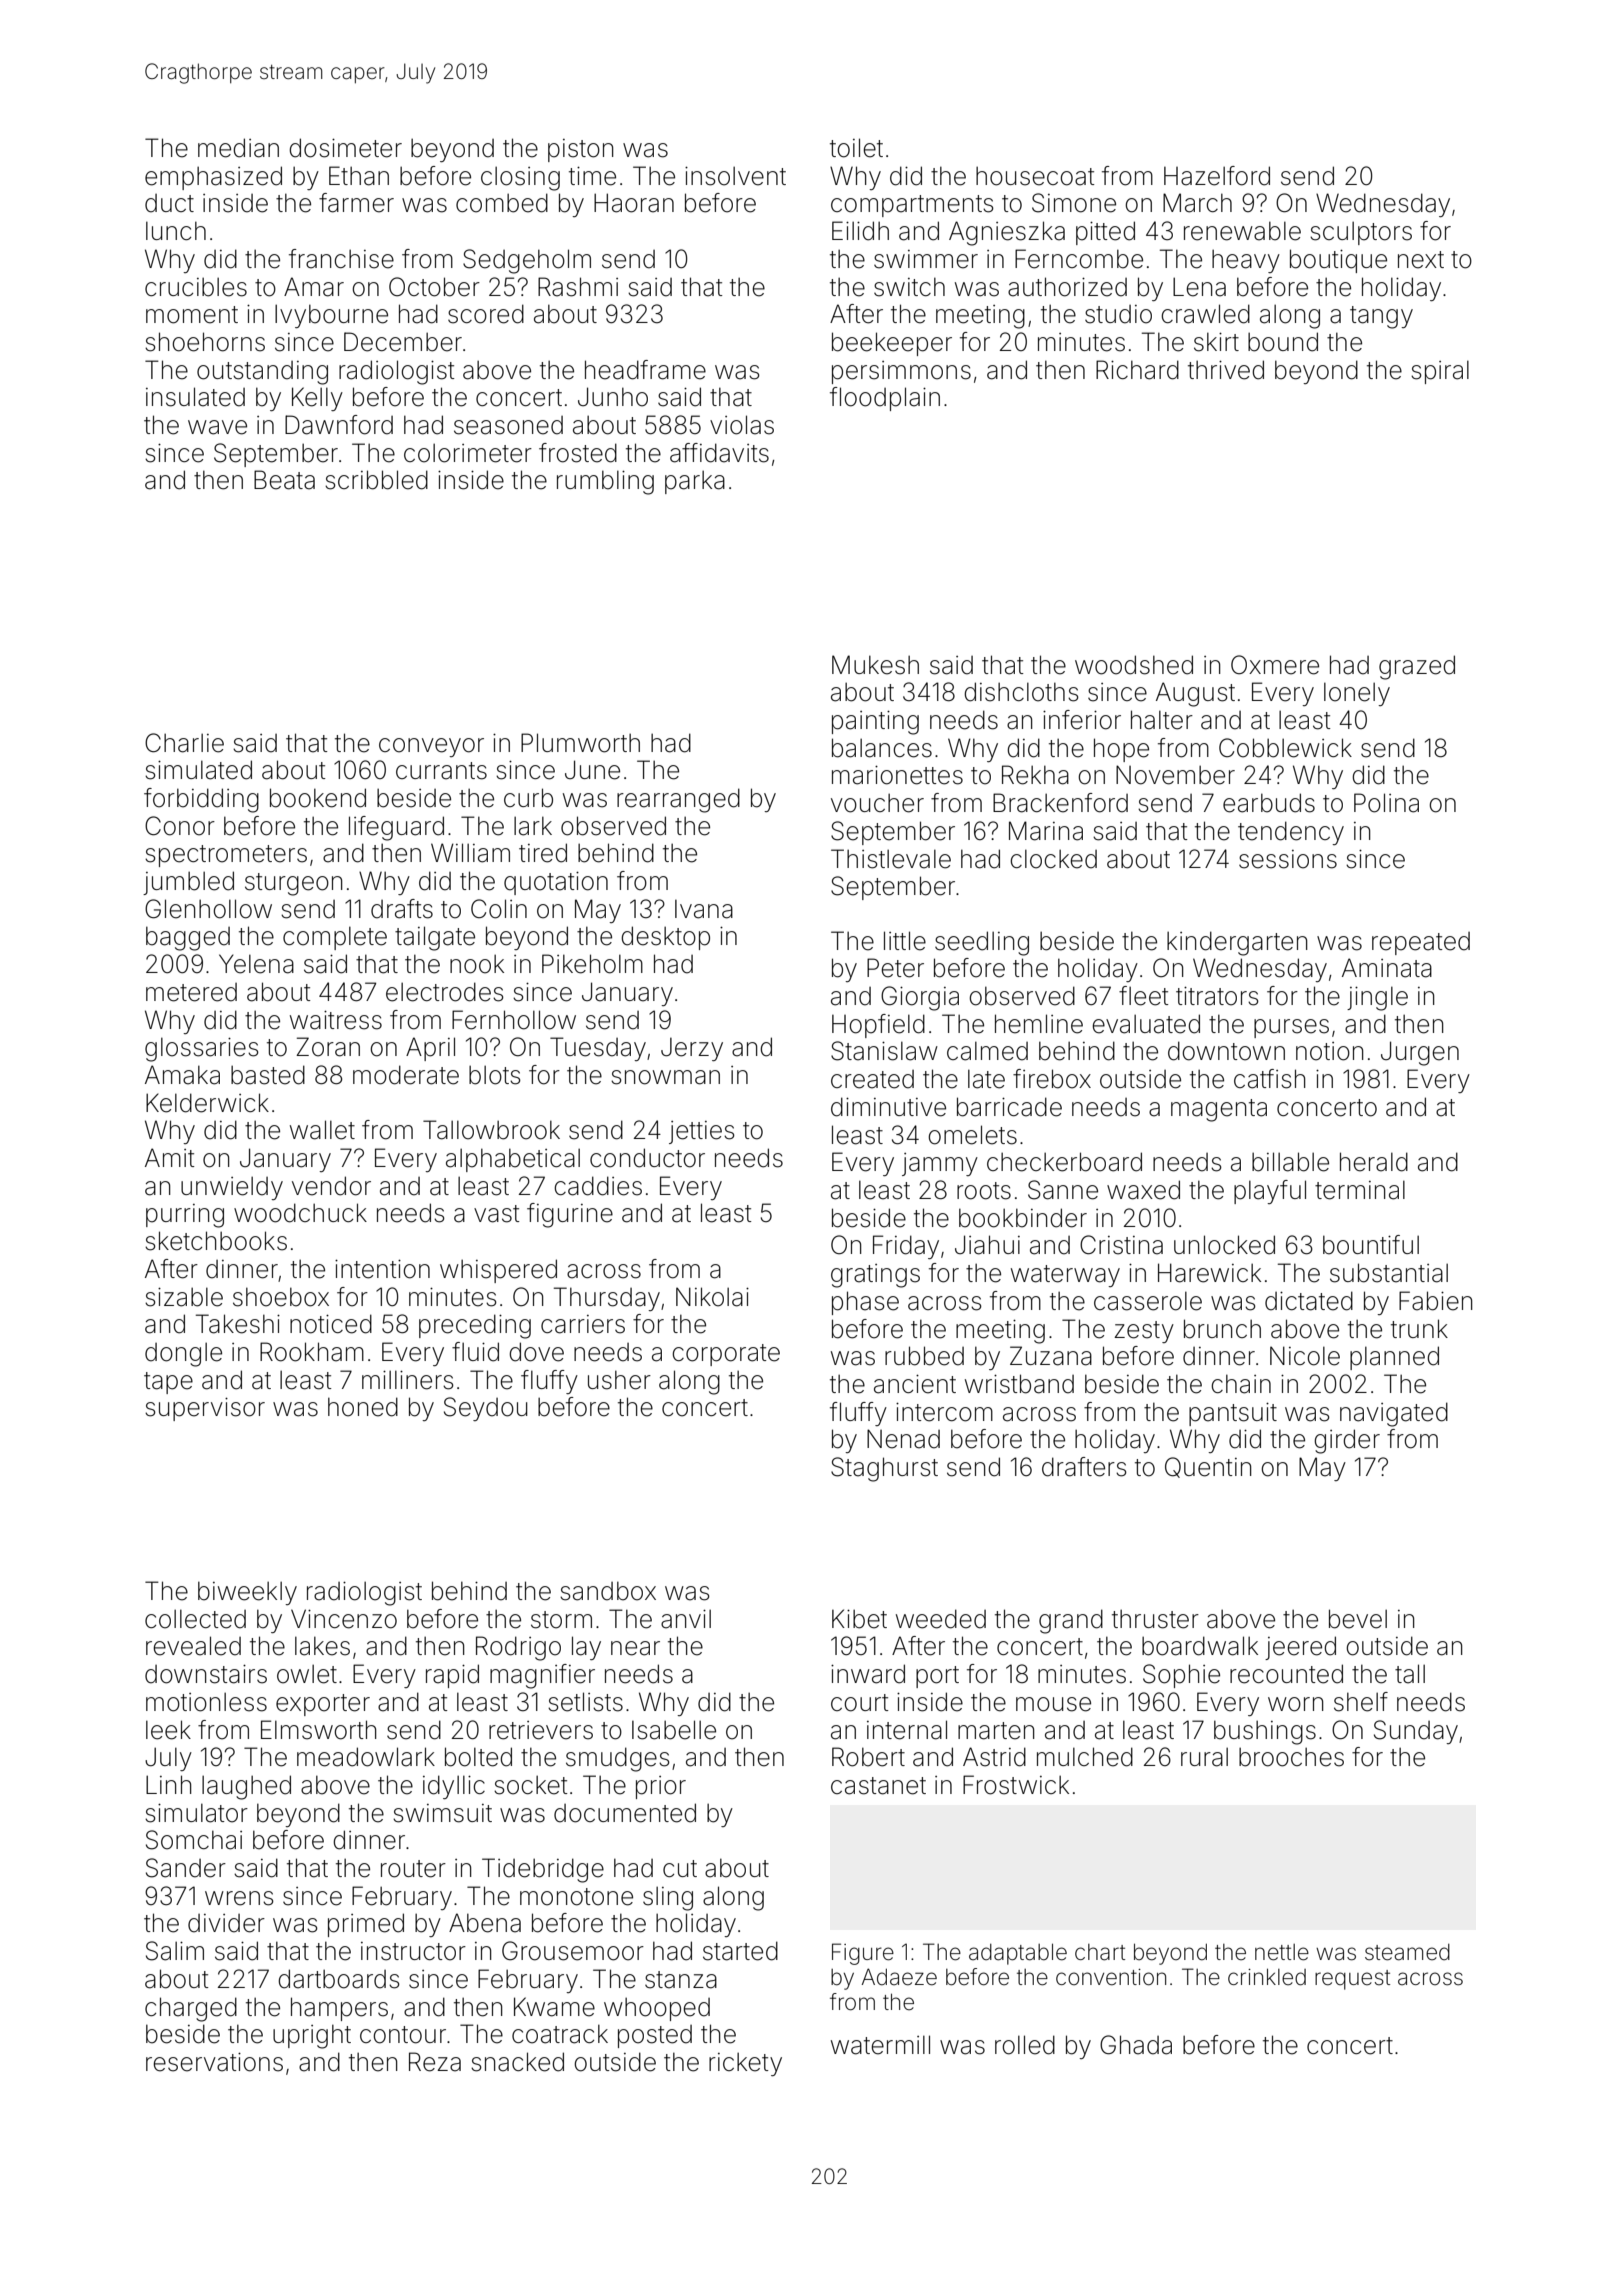 This image has height=2292, width=1620. Describe the element at coordinates (1267, 1977) in the image. I see `crinkled` at that location.
